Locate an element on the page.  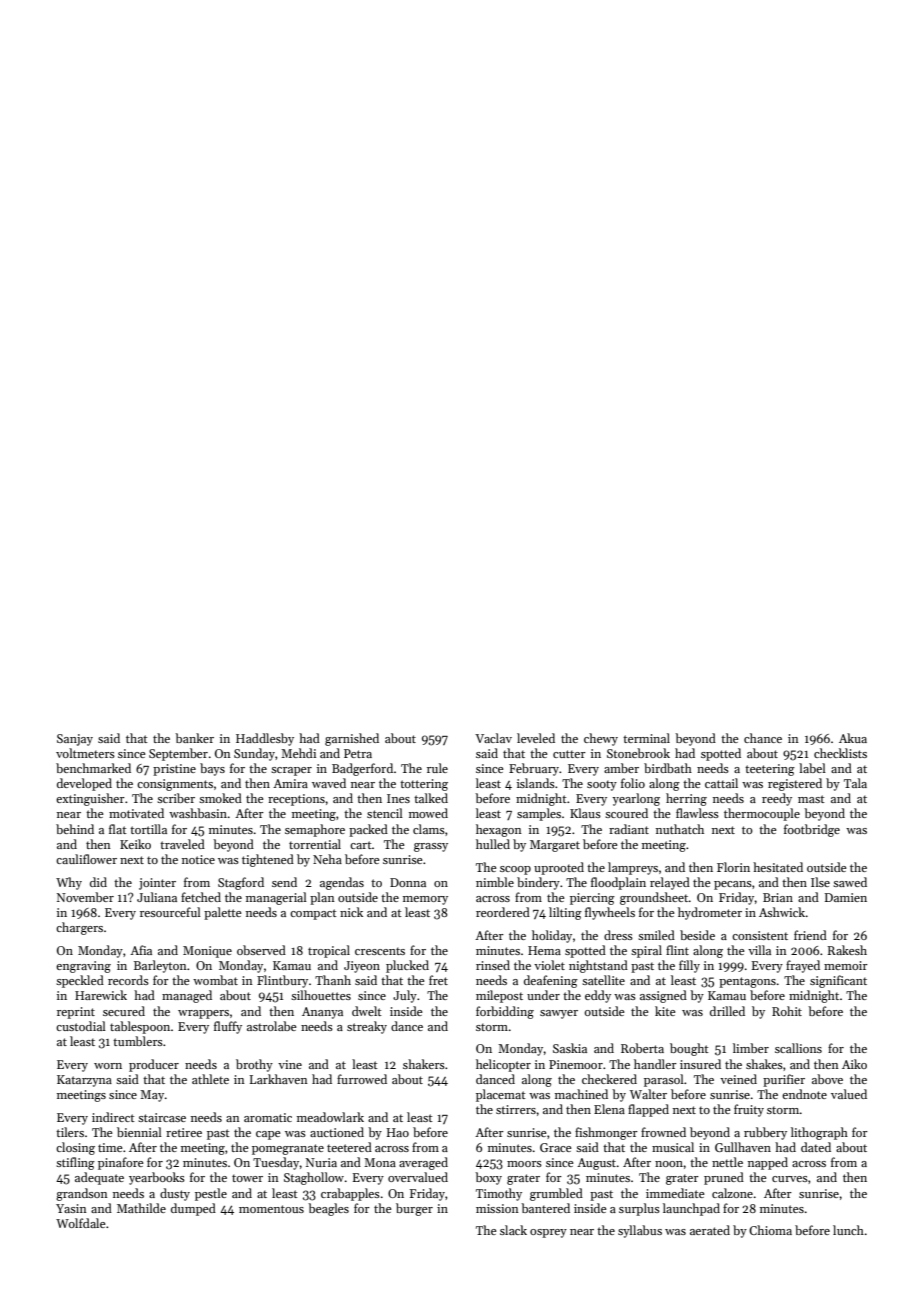
managed is located at coordinates (187, 996).
